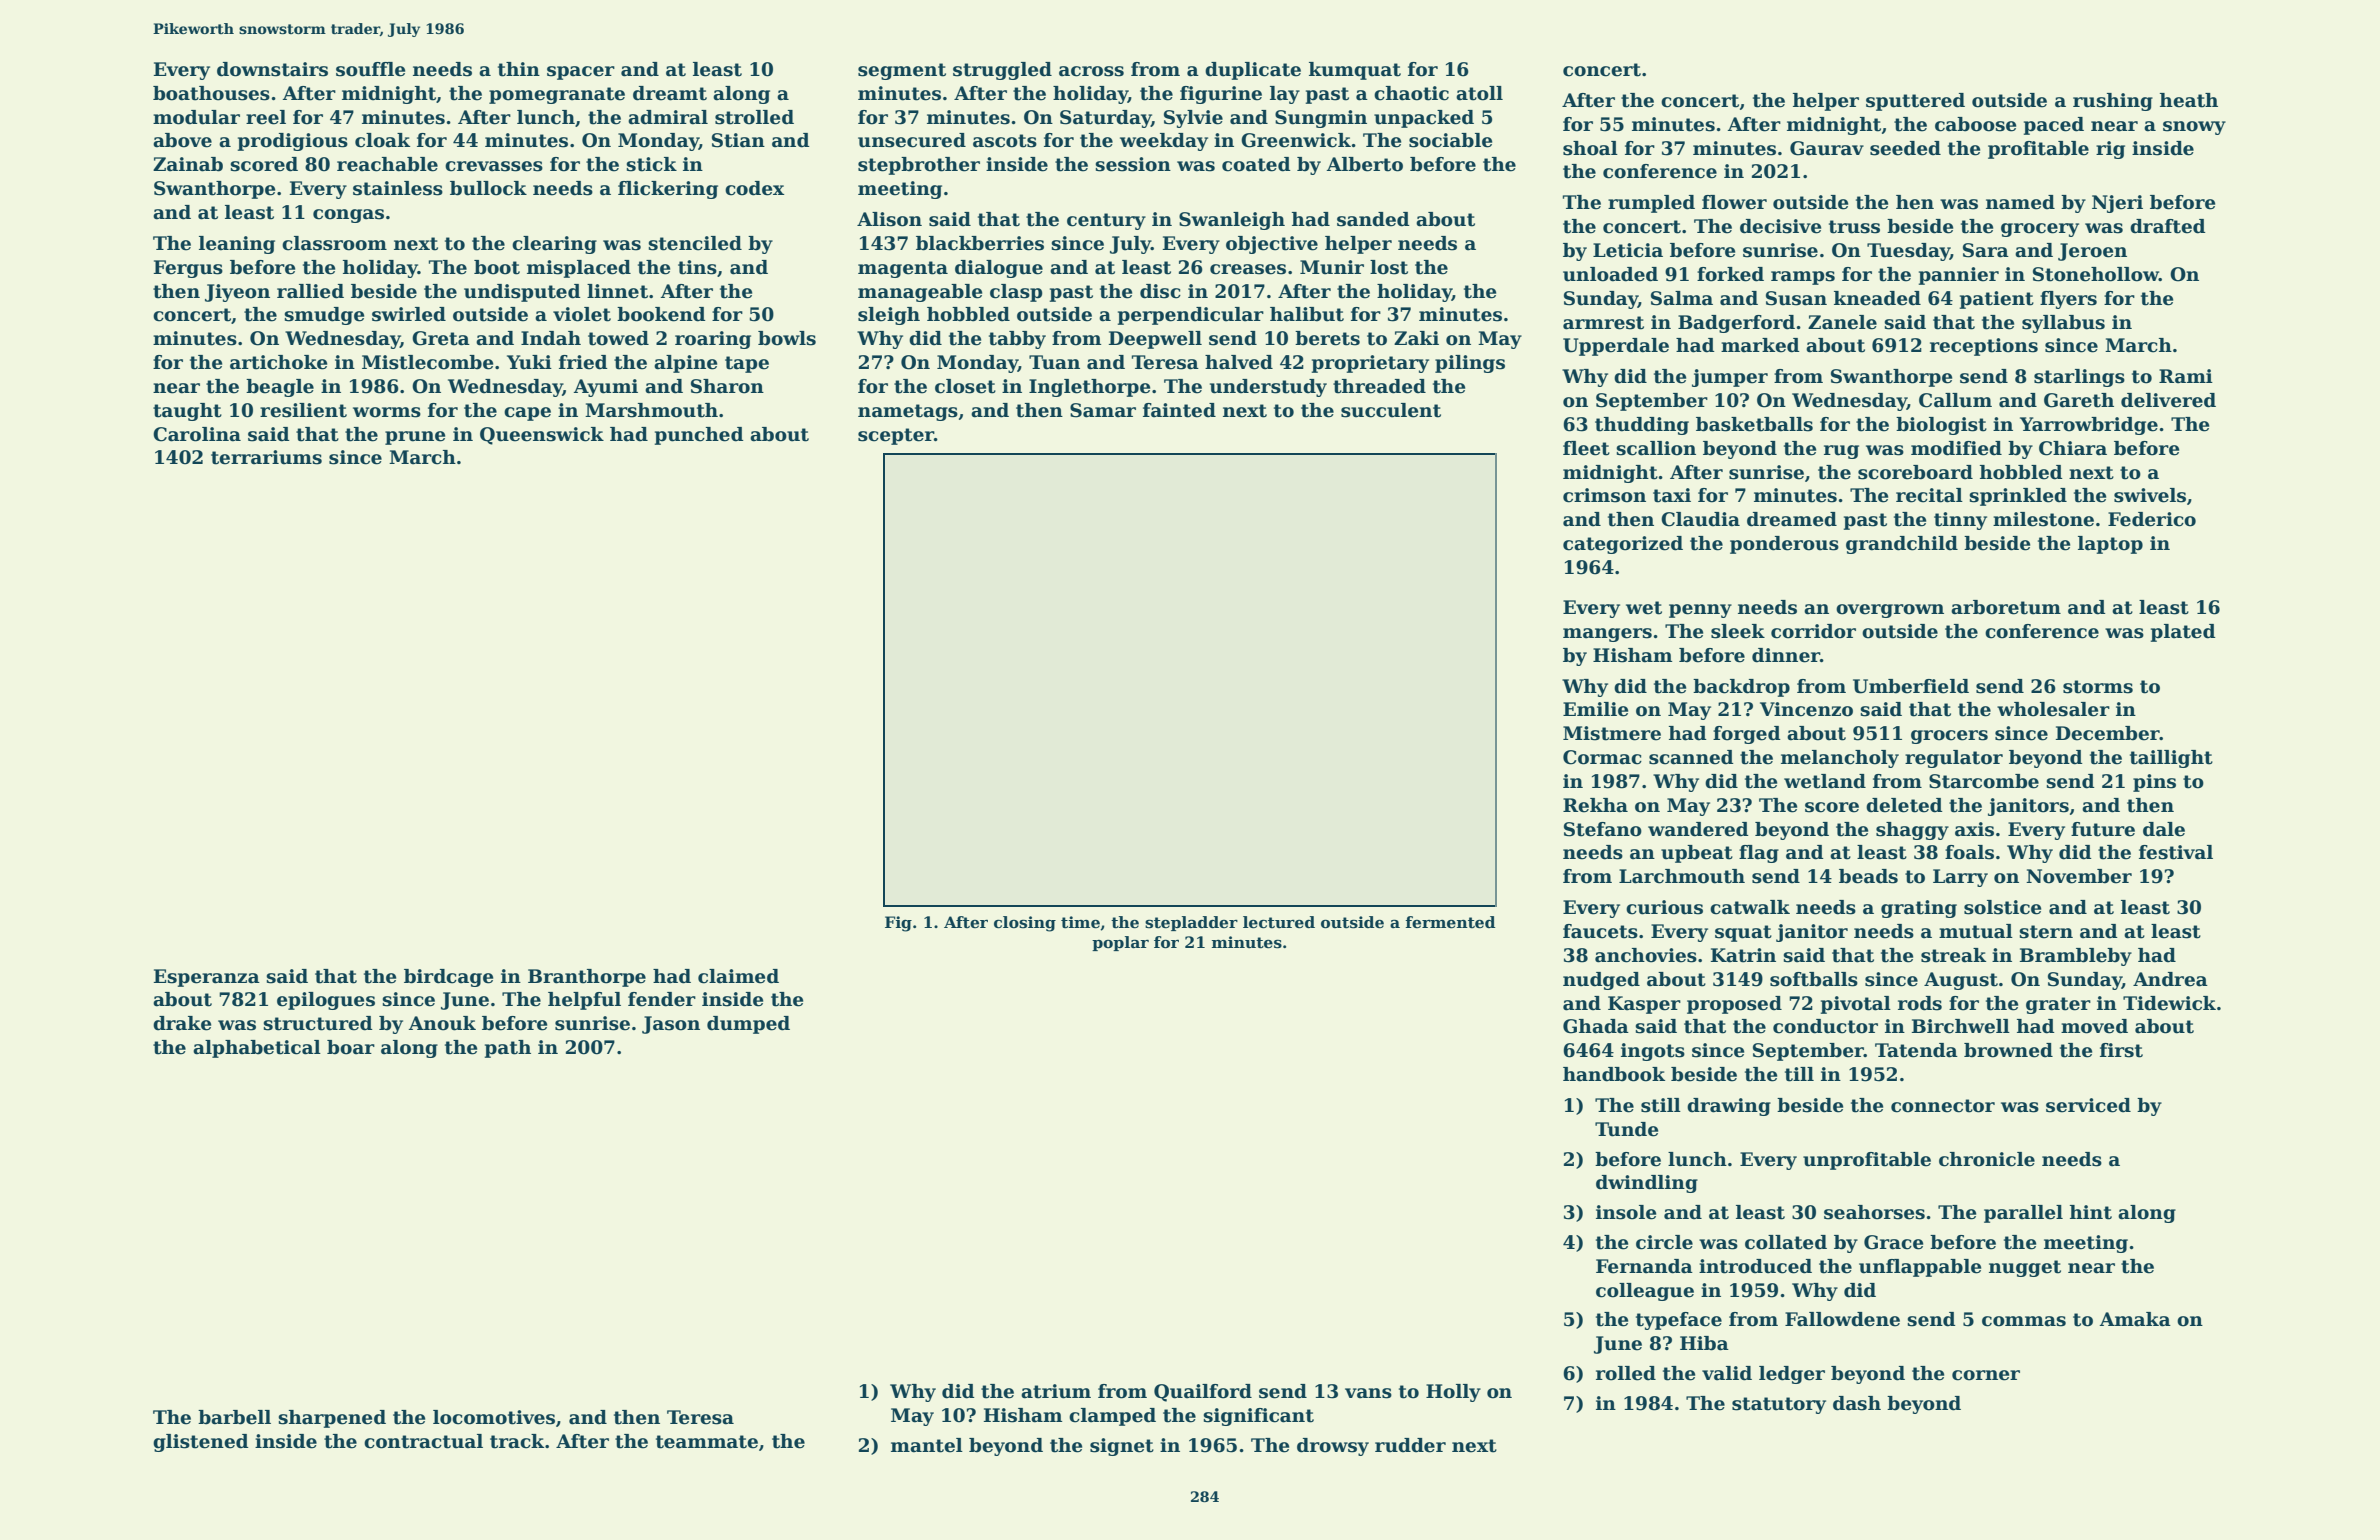 The image size is (2380, 1540). I want to click on Larchmouth, so click(1682, 876).
